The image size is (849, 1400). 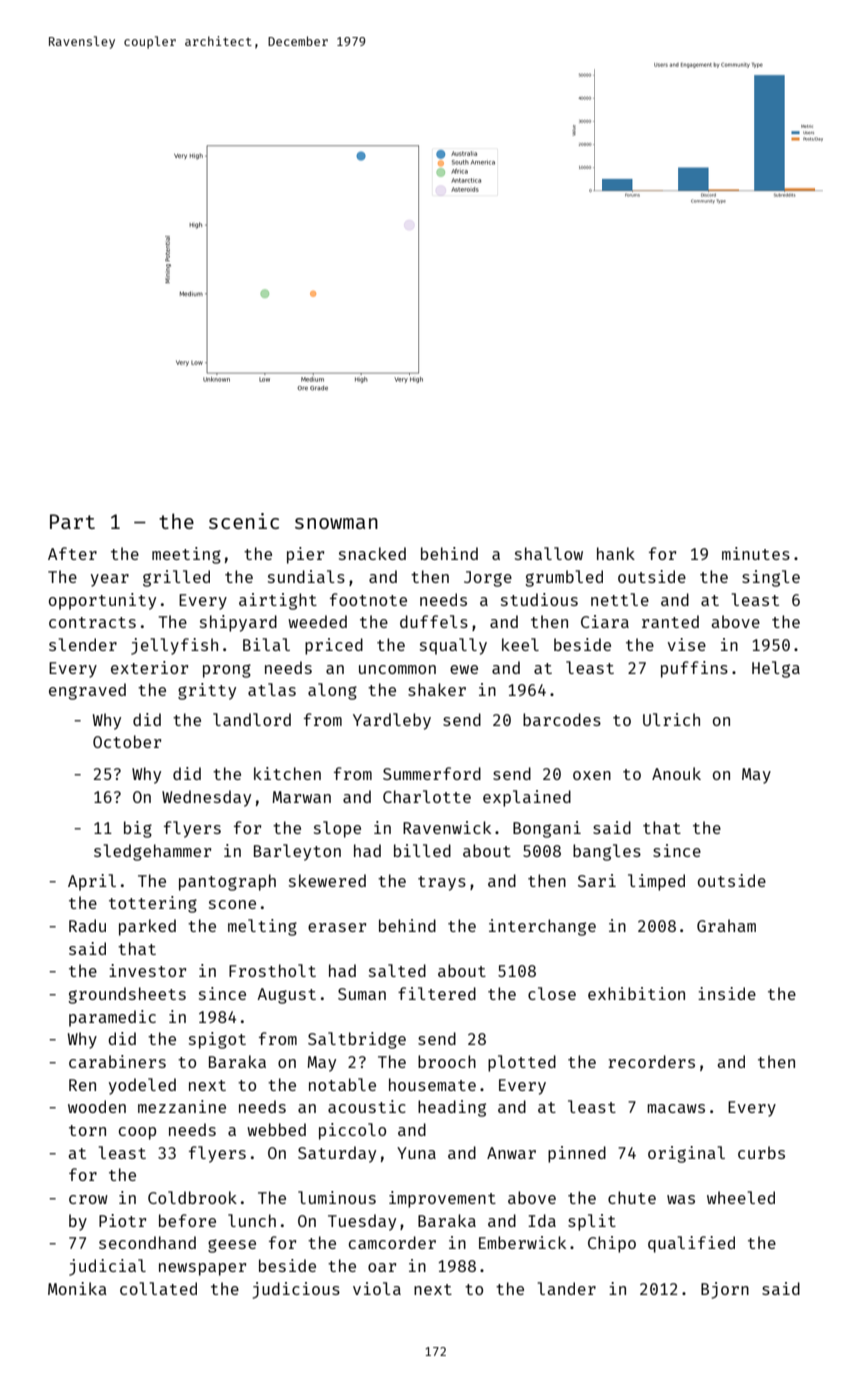 What do you see at coordinates (488, 579) in the screenshot?
I see `Jorge` at bounding box center [488, 579].
